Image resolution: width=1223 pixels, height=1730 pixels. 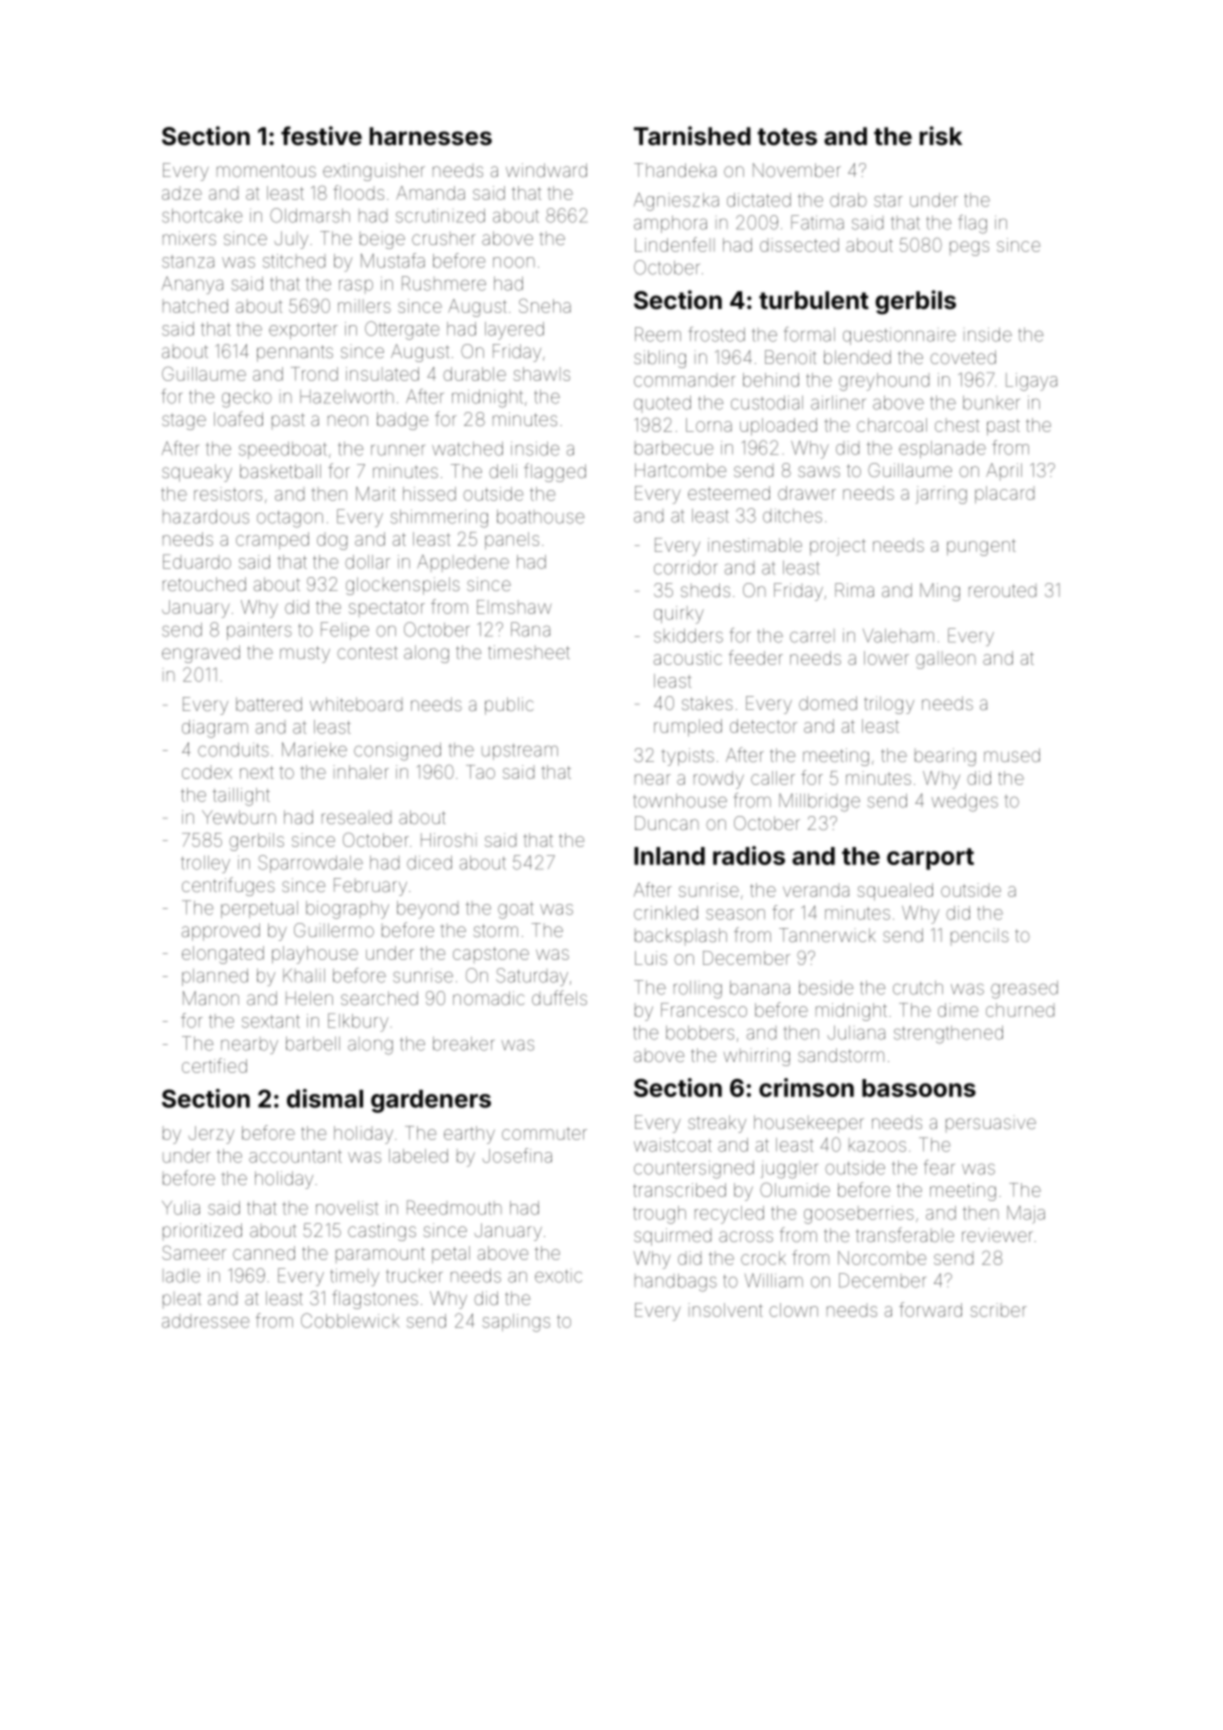 I want to click on risk, so click(x=941, y=136).
